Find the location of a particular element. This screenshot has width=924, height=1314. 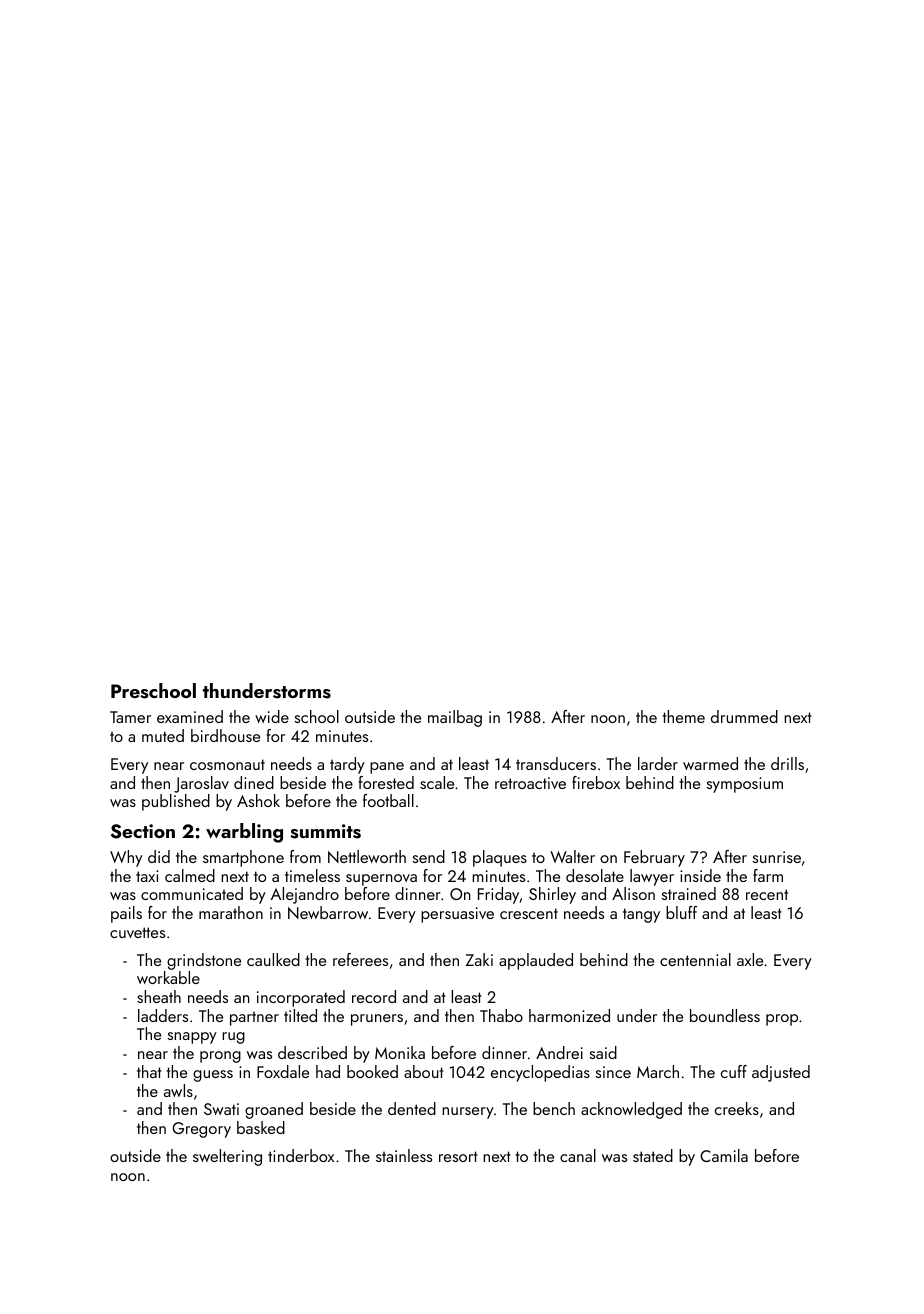

examined is located at coordinates (190, 716).
